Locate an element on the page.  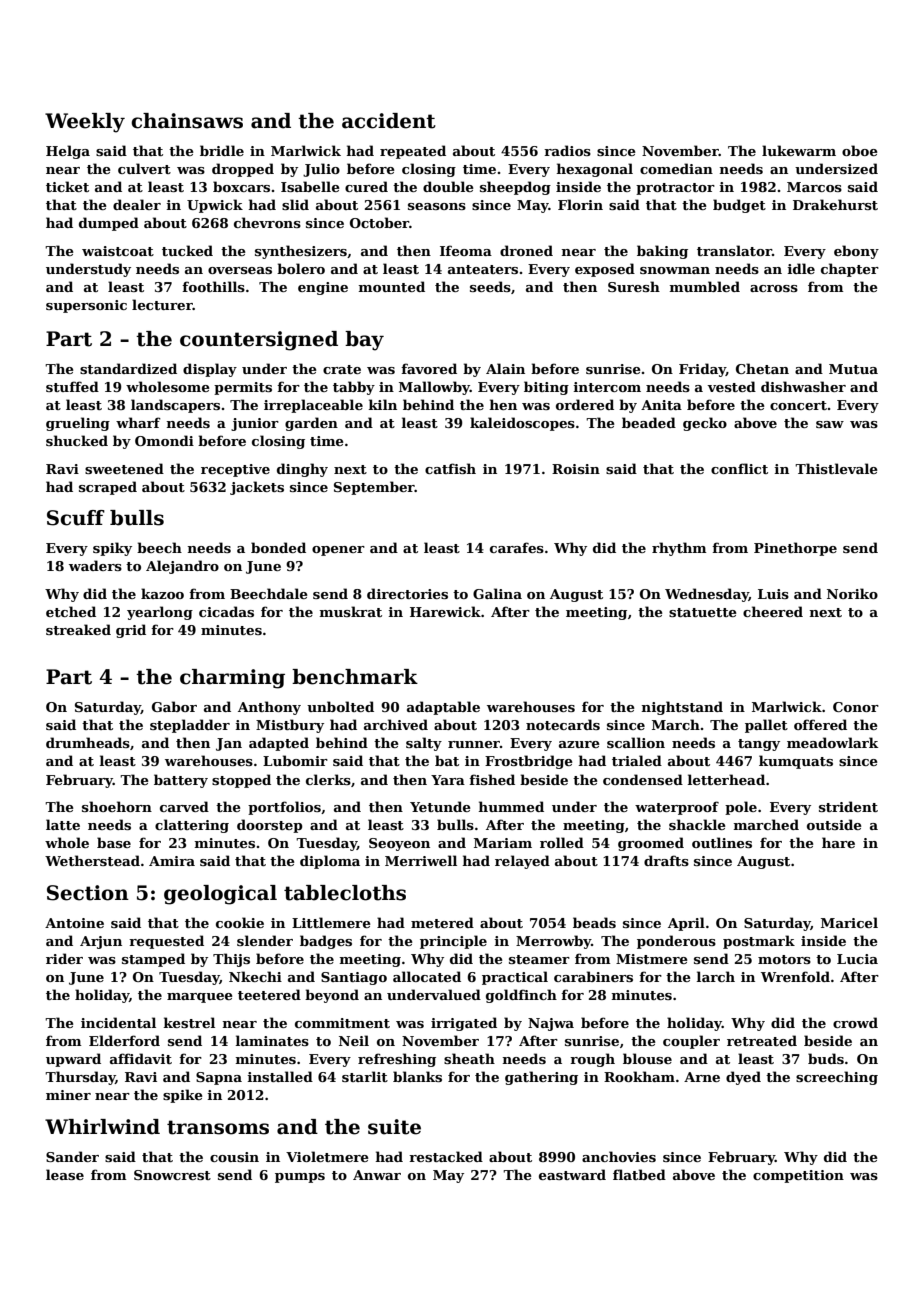
double is located at coordinates (448, 186).
